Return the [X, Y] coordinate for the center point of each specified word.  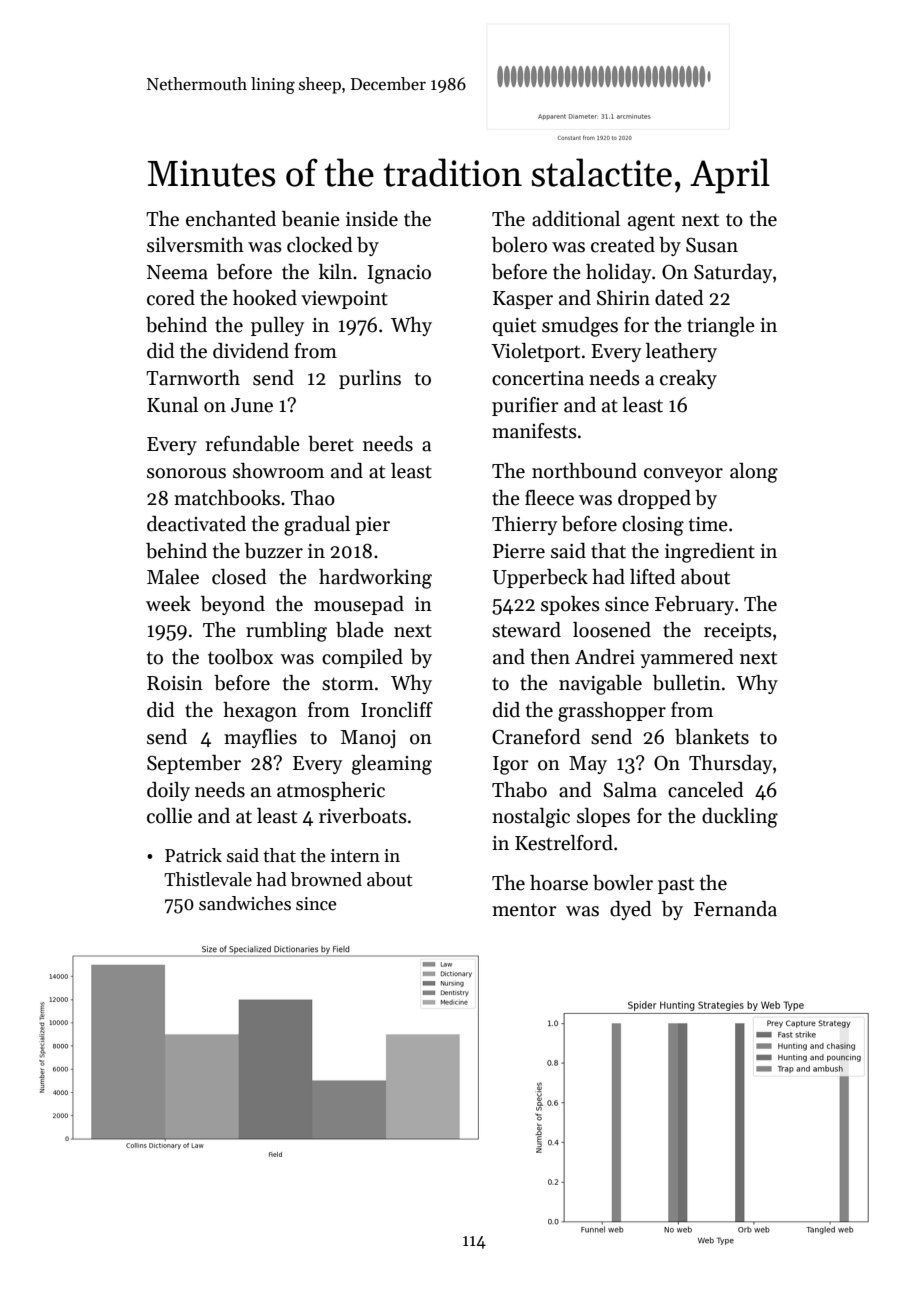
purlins [370, 379]
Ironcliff [397, 710]
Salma [630, 790]
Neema [177, 272]
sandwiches [245, 903]
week [168, 604]
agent [651, 222]
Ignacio [399, 274]
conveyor [683, 475]
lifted [653, 577]
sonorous [186, 473]
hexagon [260, 712]
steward [526, 630]
